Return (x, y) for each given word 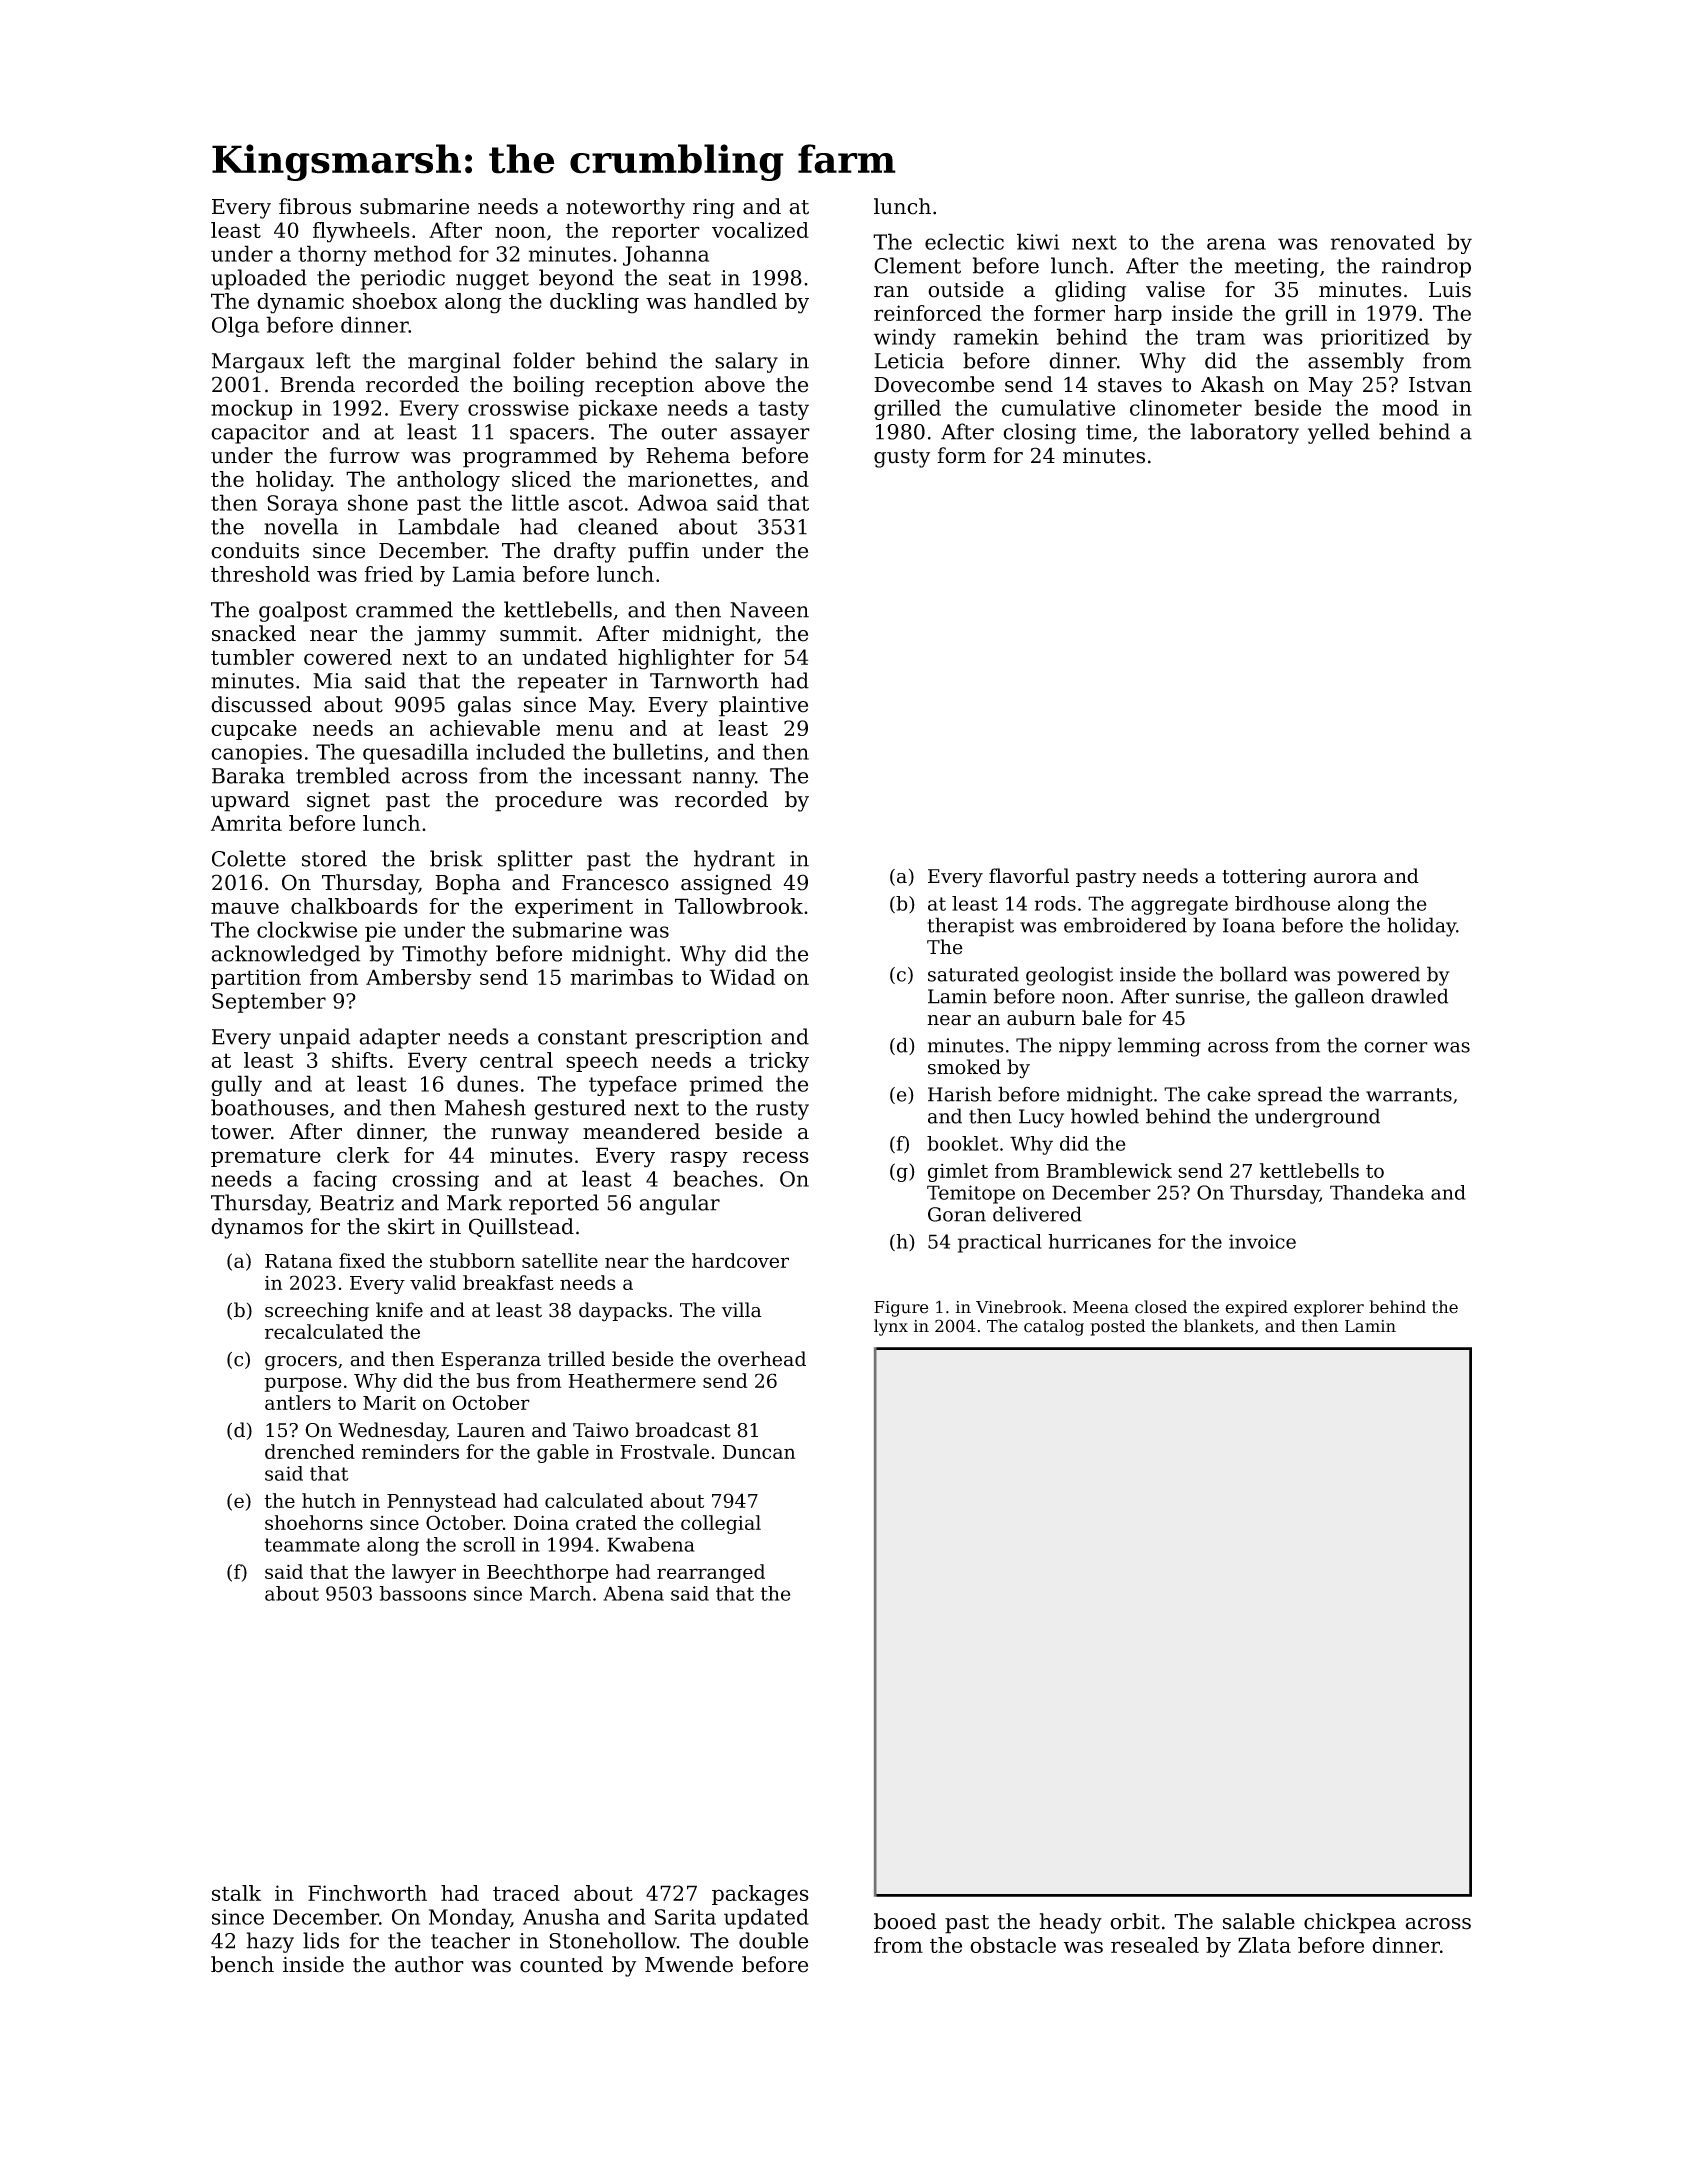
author (429, 1964)
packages (760, 1895)
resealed (1155, 1945)
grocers (301, 1363)
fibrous (315, 206)
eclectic (964, 241)
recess (776, 1157)
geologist (1069, 976)
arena (1236, 244)
